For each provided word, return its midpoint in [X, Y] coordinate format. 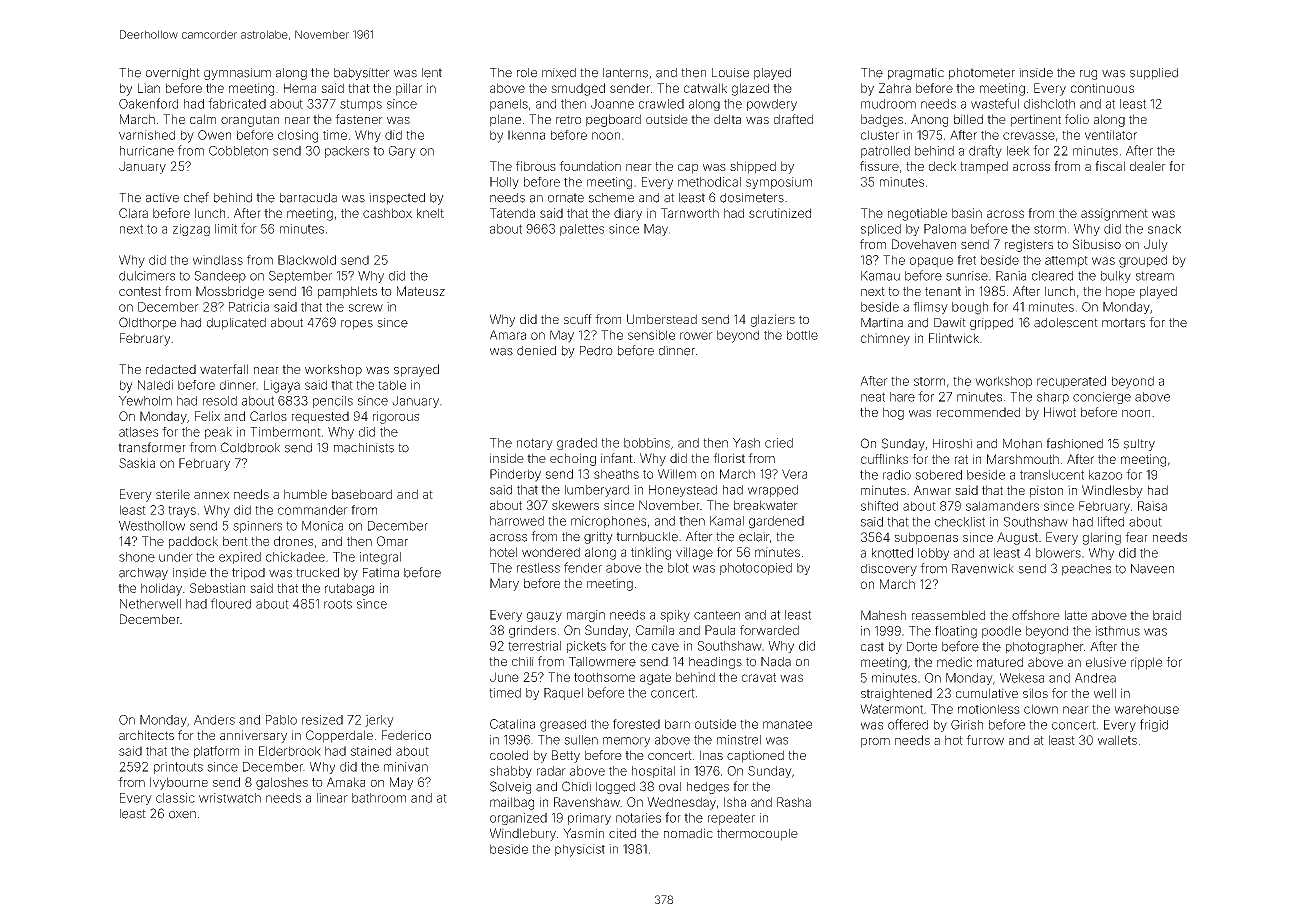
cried [779, 443]
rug [1088, 75]
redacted [171, 369]
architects [146, 735]
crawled [661, 104]
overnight [173, 74]
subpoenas [926, 538]
